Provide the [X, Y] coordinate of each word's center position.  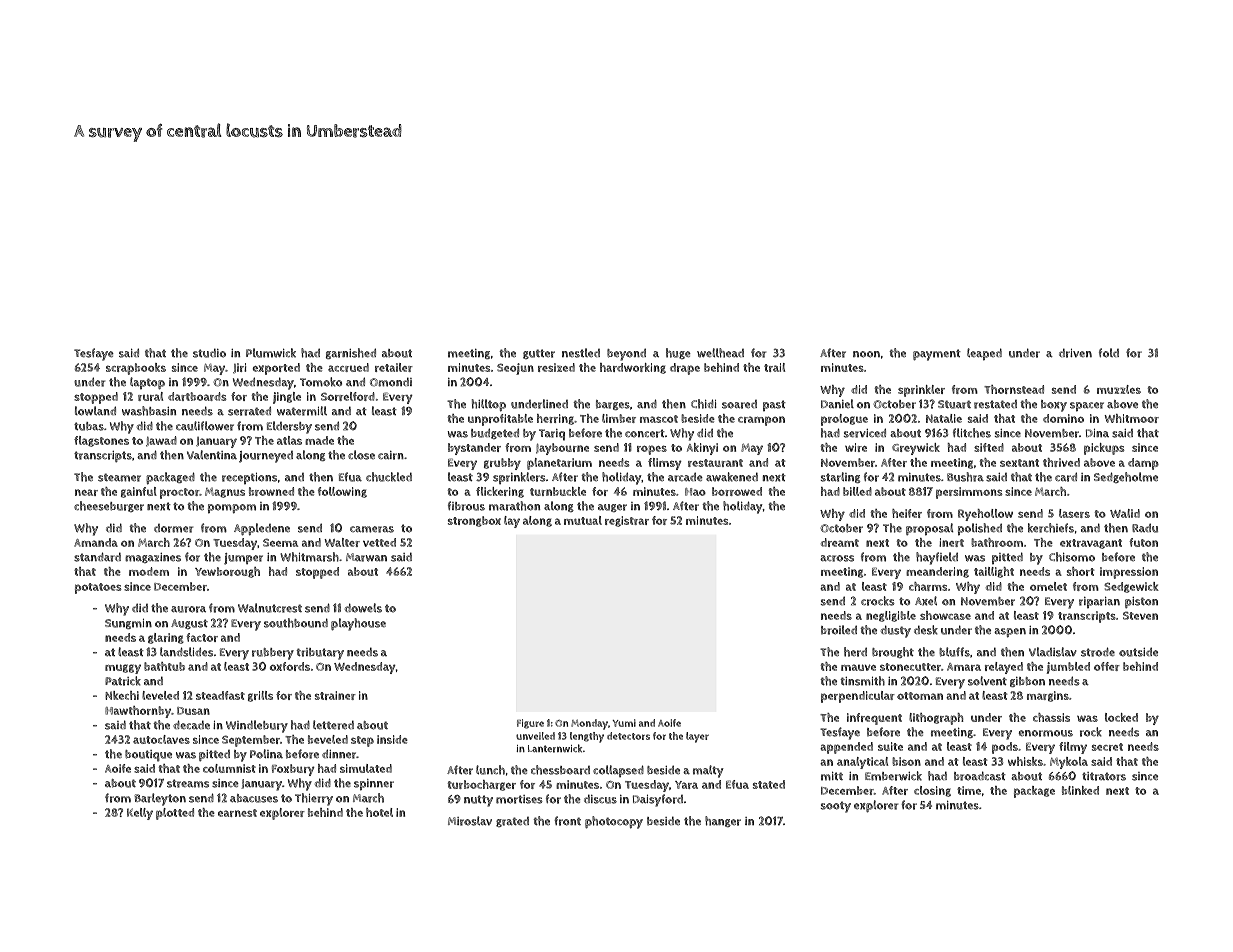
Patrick [123, 681]
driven [1075, 353]
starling [840, 477]
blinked [1080, 790]
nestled [581, 353]
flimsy [665, 464]
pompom [232, 508]
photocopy [614, 822]
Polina [266, 754]
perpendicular [858, 697]
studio [209, 353]
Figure [530, 724]
